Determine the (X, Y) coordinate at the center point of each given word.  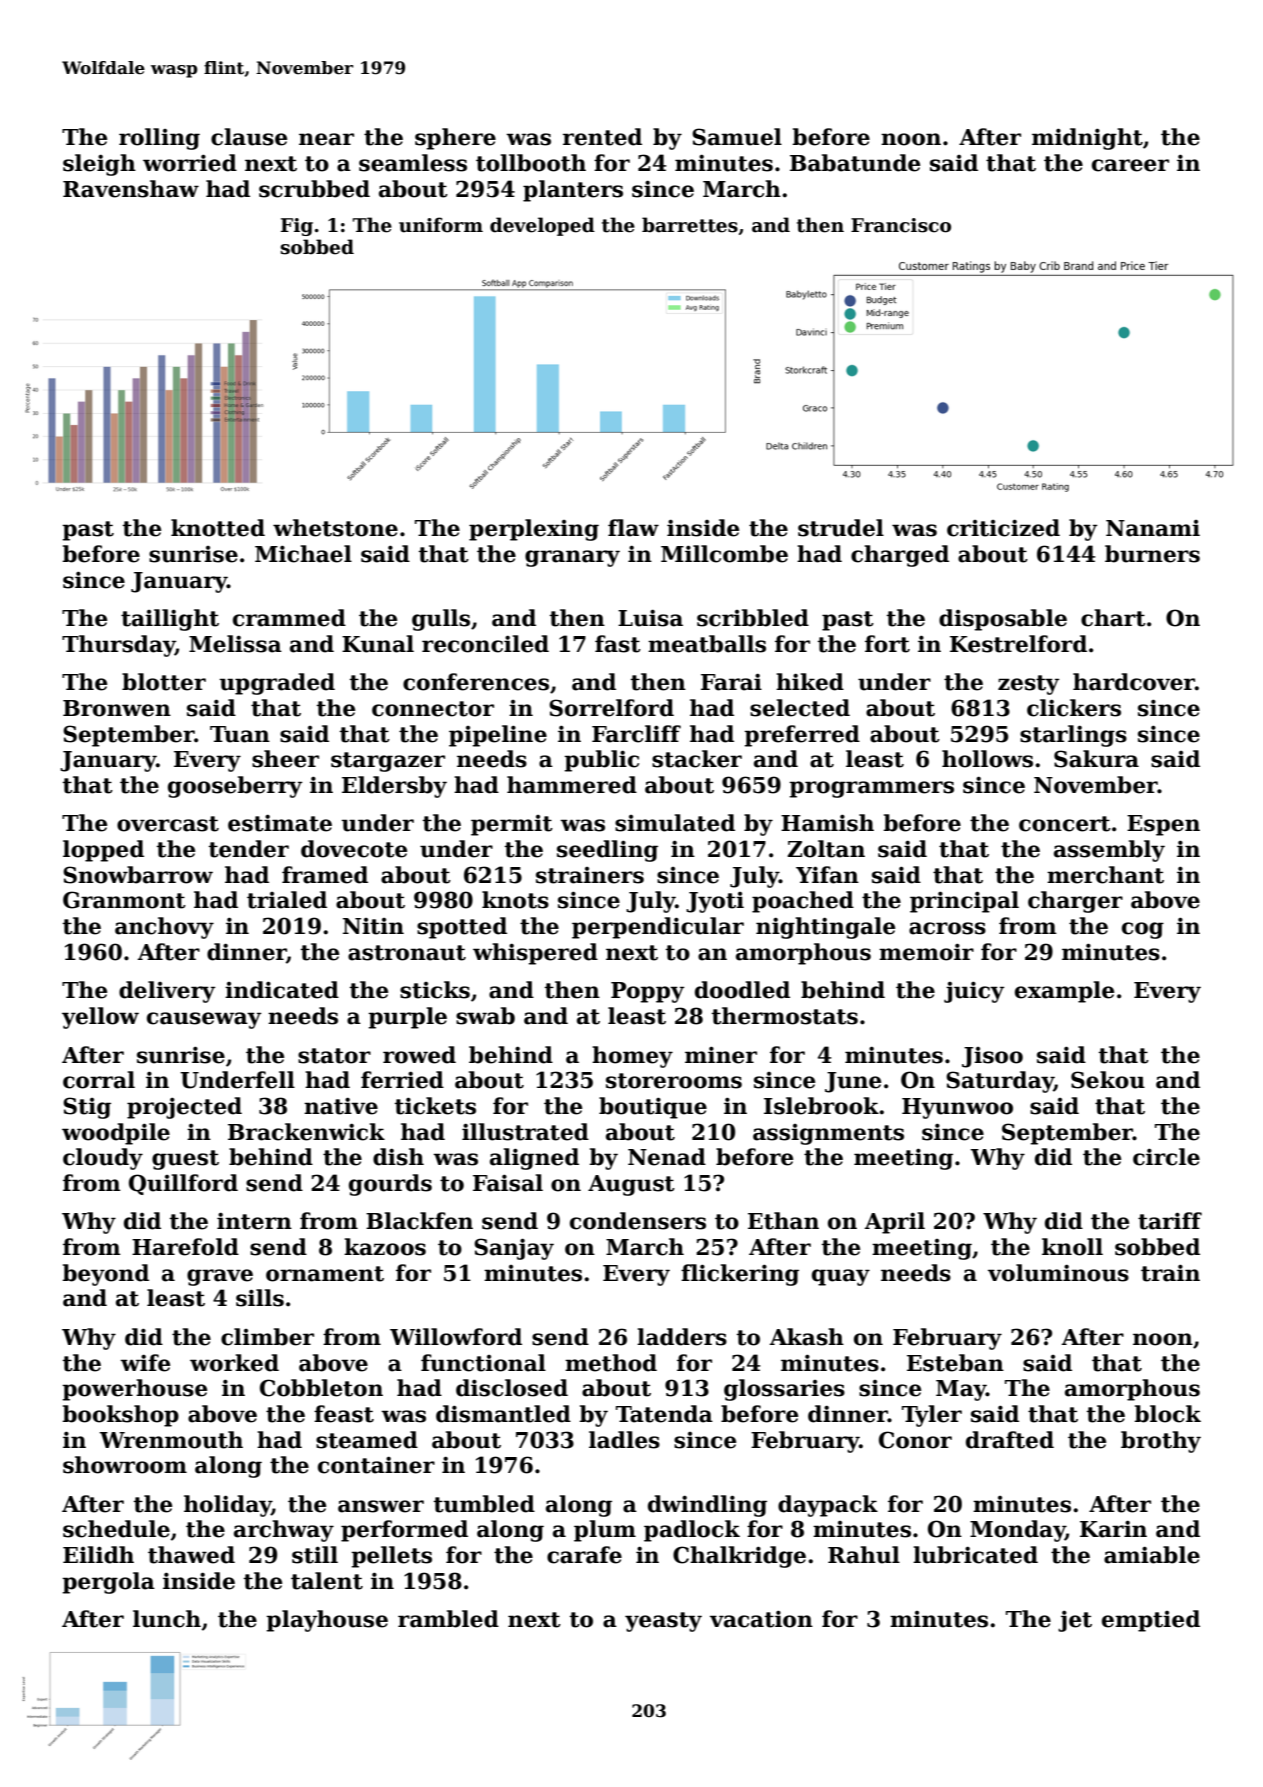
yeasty (663, 1622)
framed (325, 875)
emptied (1151, 1621)
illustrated (525, 1132)
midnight (1087, 139)
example (1064, 992)
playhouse (327, 1621)
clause (249, 137)
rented (602, 137)
